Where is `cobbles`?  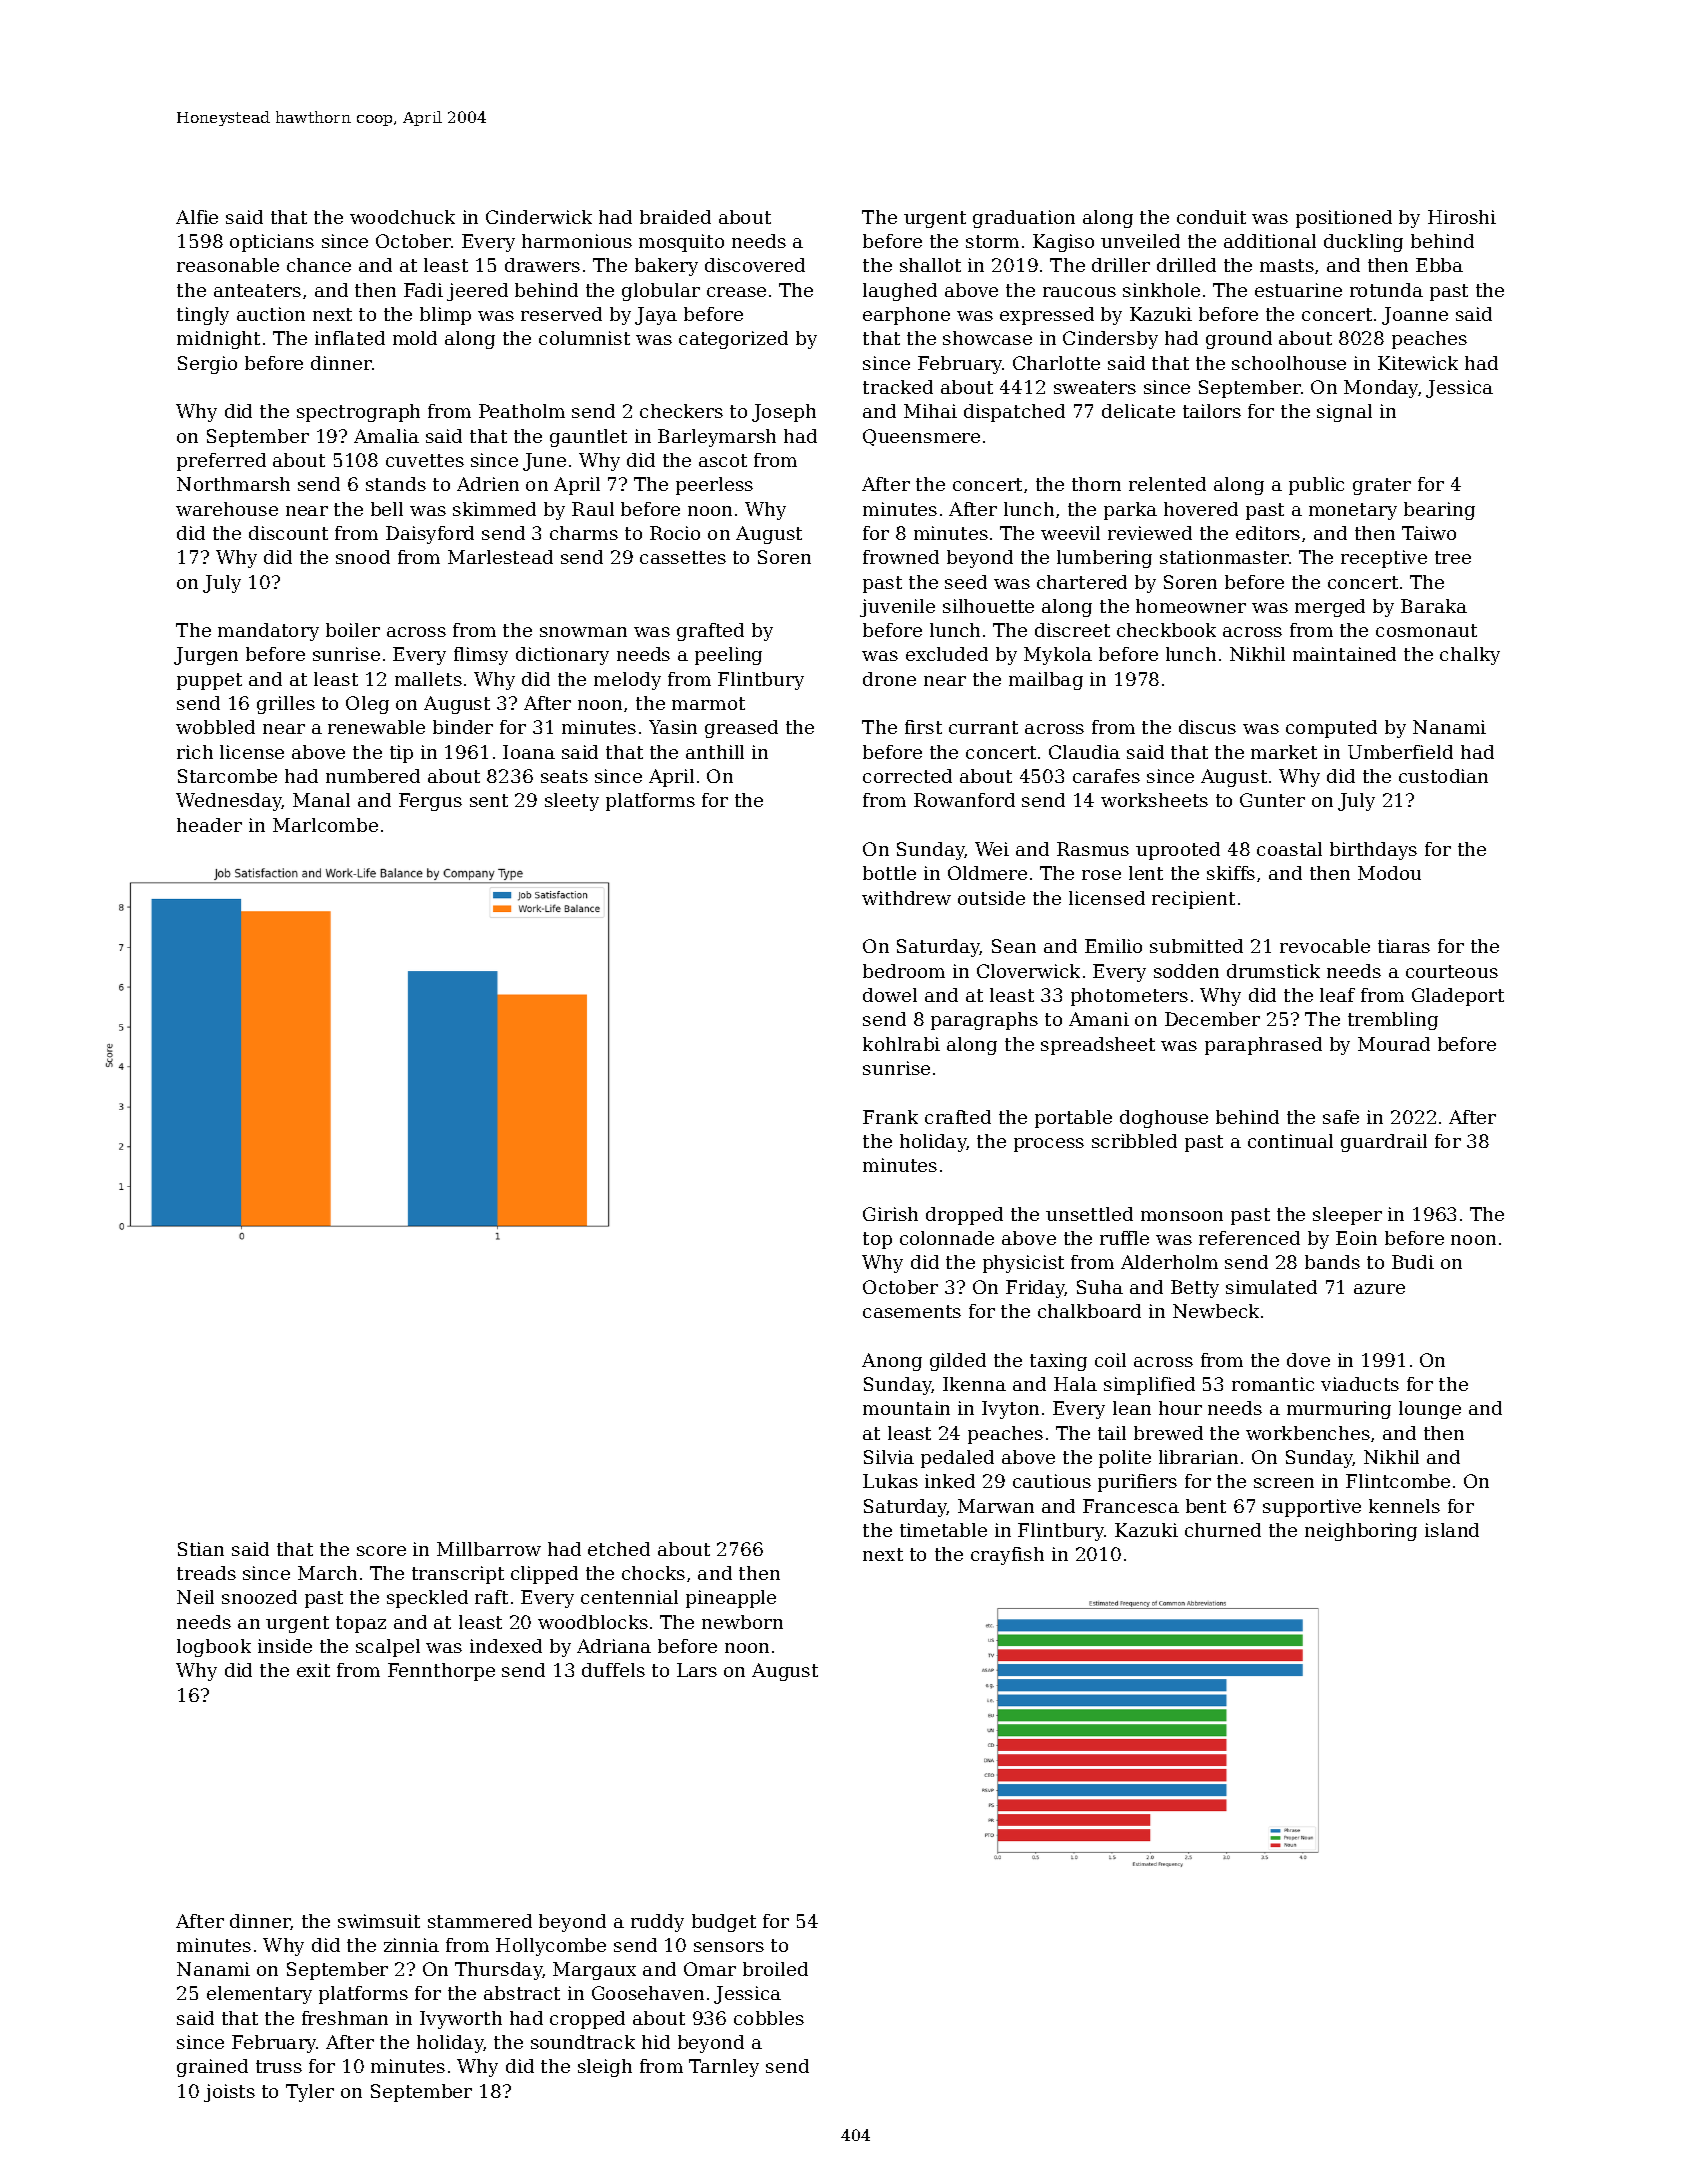
cobbles is located at coordinates (769, 2018).
